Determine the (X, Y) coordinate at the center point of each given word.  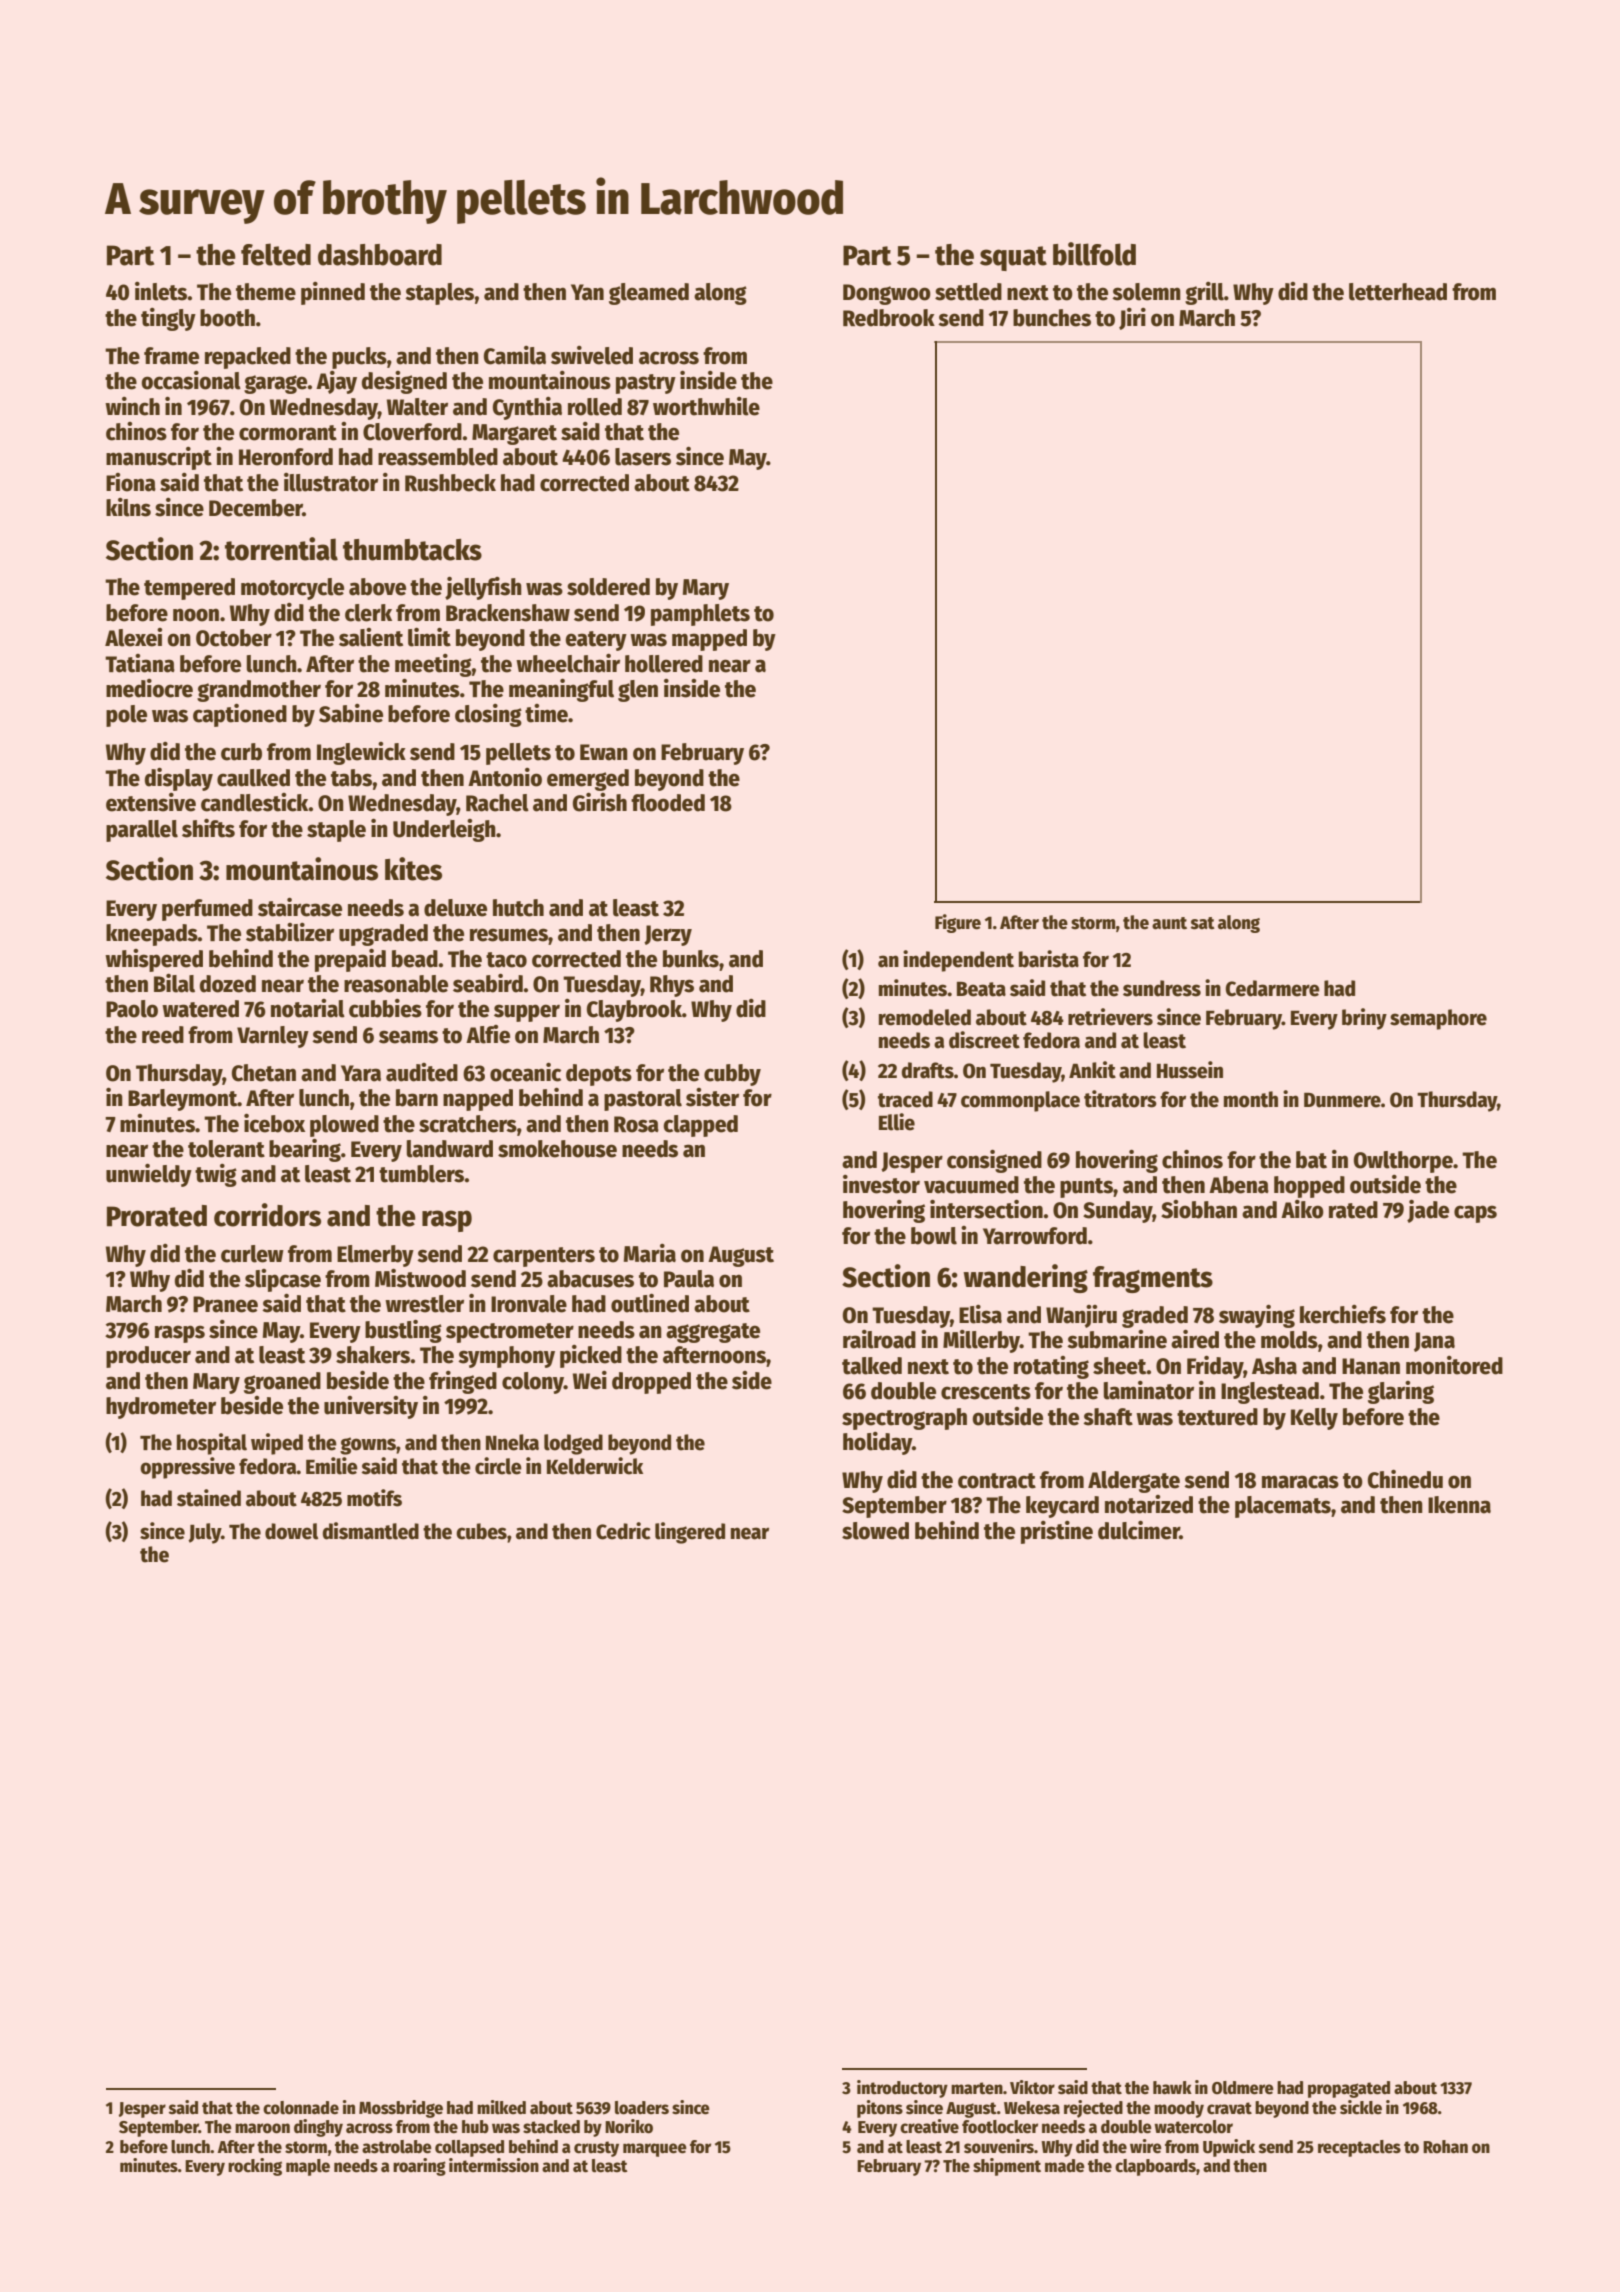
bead (415, 959)
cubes (481, 1531)
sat (1203, 923)
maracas (1300, 1482)
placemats (1283, 1507)
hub (475, 2127)
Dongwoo (887, 294)
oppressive (187, 1468)
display (179, 779)
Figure (958, 923)
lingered (690, 1533)
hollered (664, 664)
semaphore (1438, 1019)
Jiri (1132, 319)
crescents (986, 1392)
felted (276, 254)
